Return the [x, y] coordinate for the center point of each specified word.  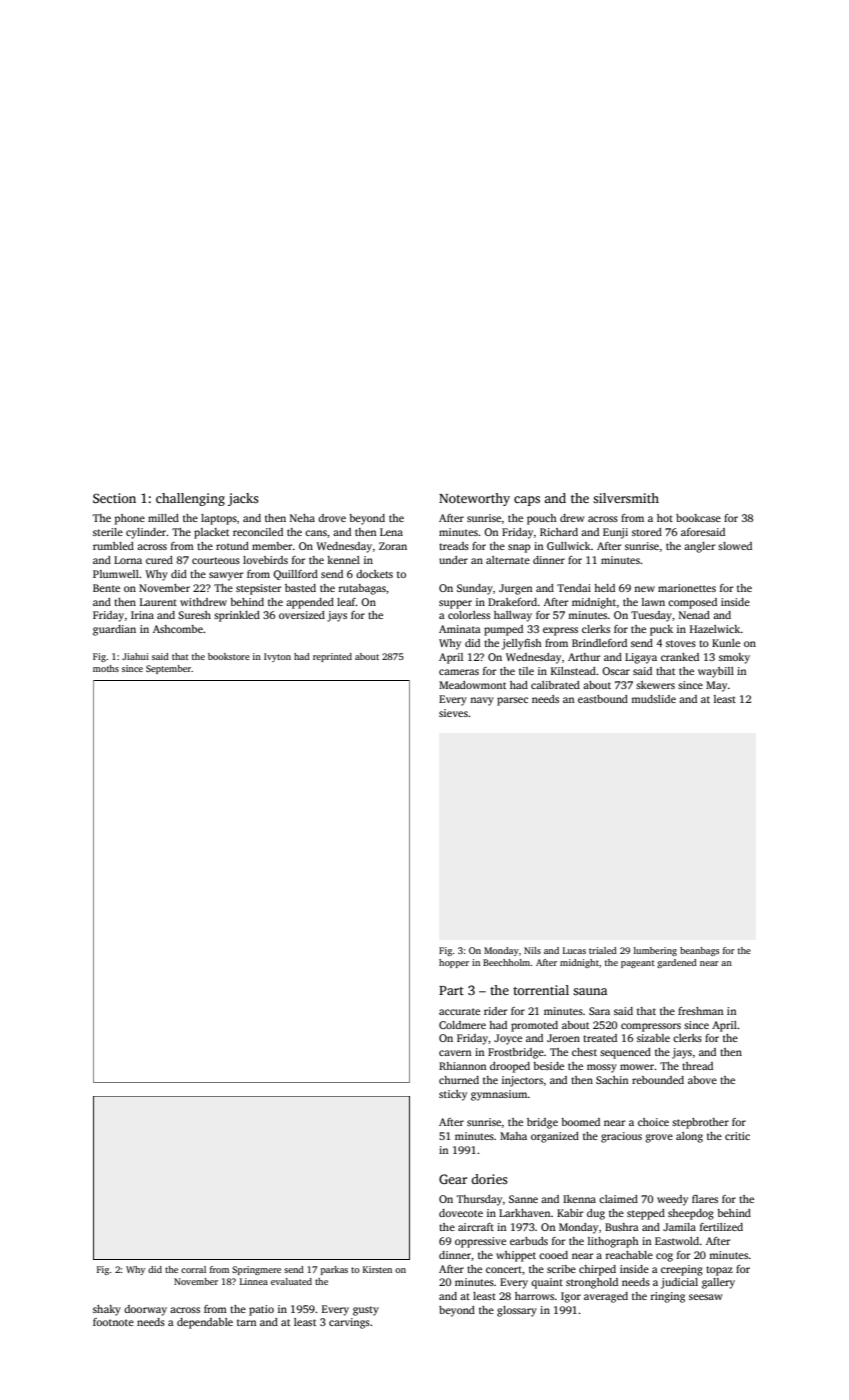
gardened [677, 963]
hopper [454, 963]
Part [451, 990]
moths [106, 668]
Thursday [479, 1200]
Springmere [256, 1270]
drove [332, 518]
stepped [646, 1214]
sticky [453, 1095]
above [702, 1080]
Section [114, 498]
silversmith [626, 498]
